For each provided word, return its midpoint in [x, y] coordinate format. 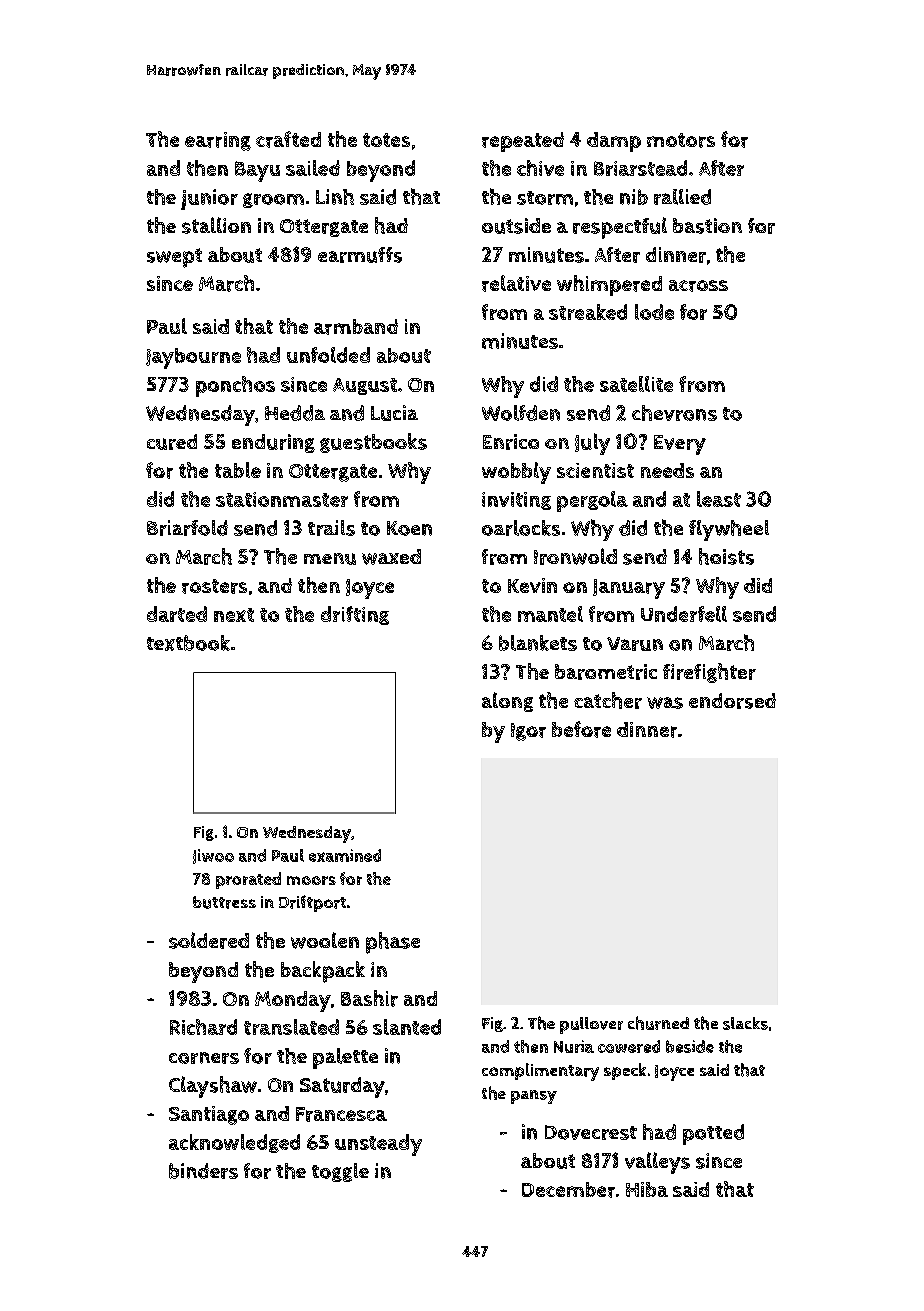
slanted [407, 1027]
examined [345, 855]
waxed [391, 557]
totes [386, 140]
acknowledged [234, 1143]
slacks [745, 1023]
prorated [248, 880]
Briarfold [187, 528]
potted [713, 1134]
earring [218, 141]
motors [681, 140]
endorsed [732, 701]
